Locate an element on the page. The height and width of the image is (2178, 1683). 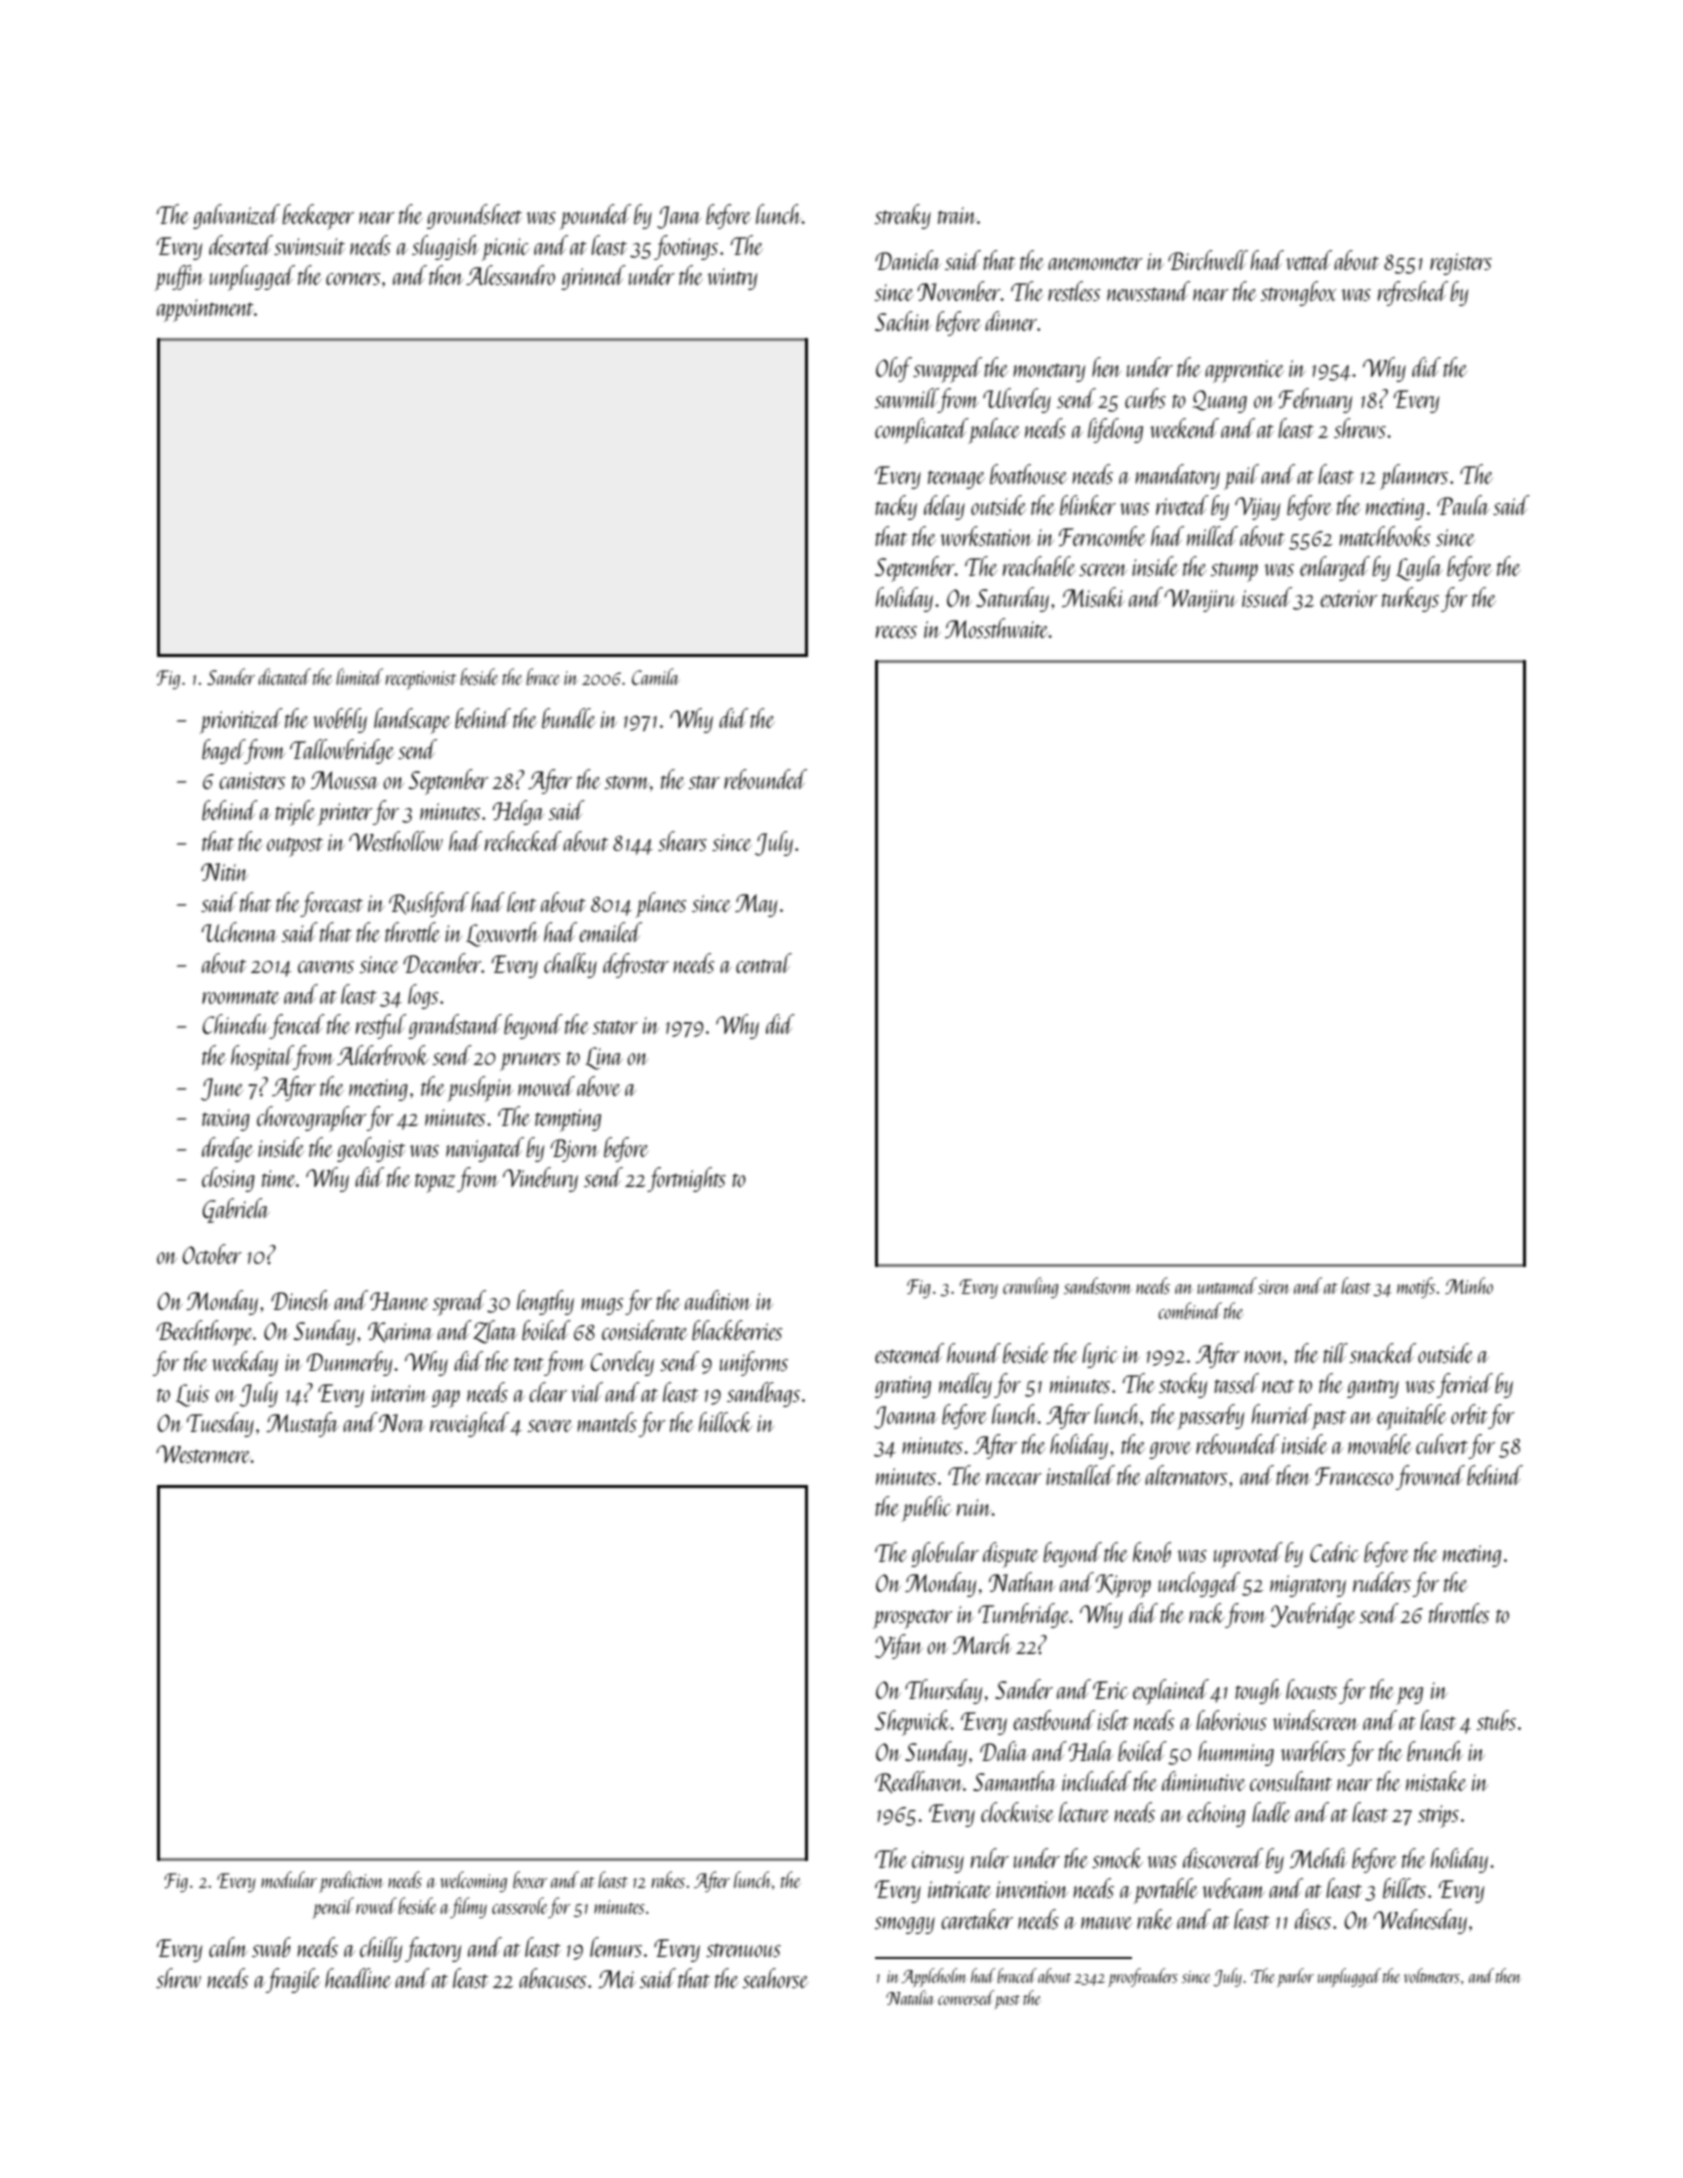
Jana is located at coordinates (679, 217).
